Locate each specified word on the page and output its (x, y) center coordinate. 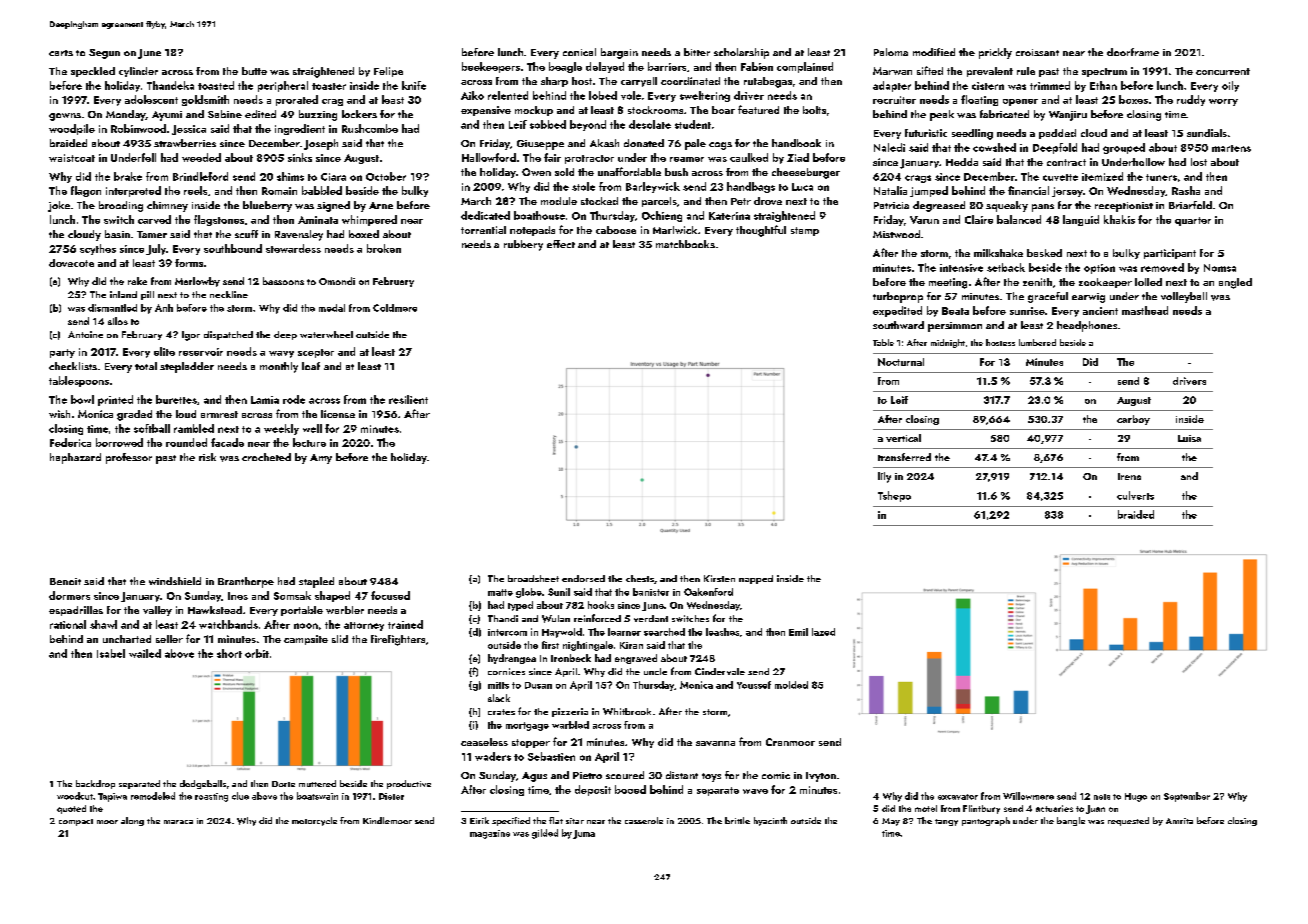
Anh (164, 308)
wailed (145, 653)
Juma (584, 834)
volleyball (1184, 297)
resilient (408, 399)
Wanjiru (1068, 116)
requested (1128, 821)
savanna (715, 743)
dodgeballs (203, 784)
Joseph (321, 144)
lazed (823, 632)
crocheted (266, 457)
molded (791, 685)
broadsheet (533, 578)
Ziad (798, 157)
